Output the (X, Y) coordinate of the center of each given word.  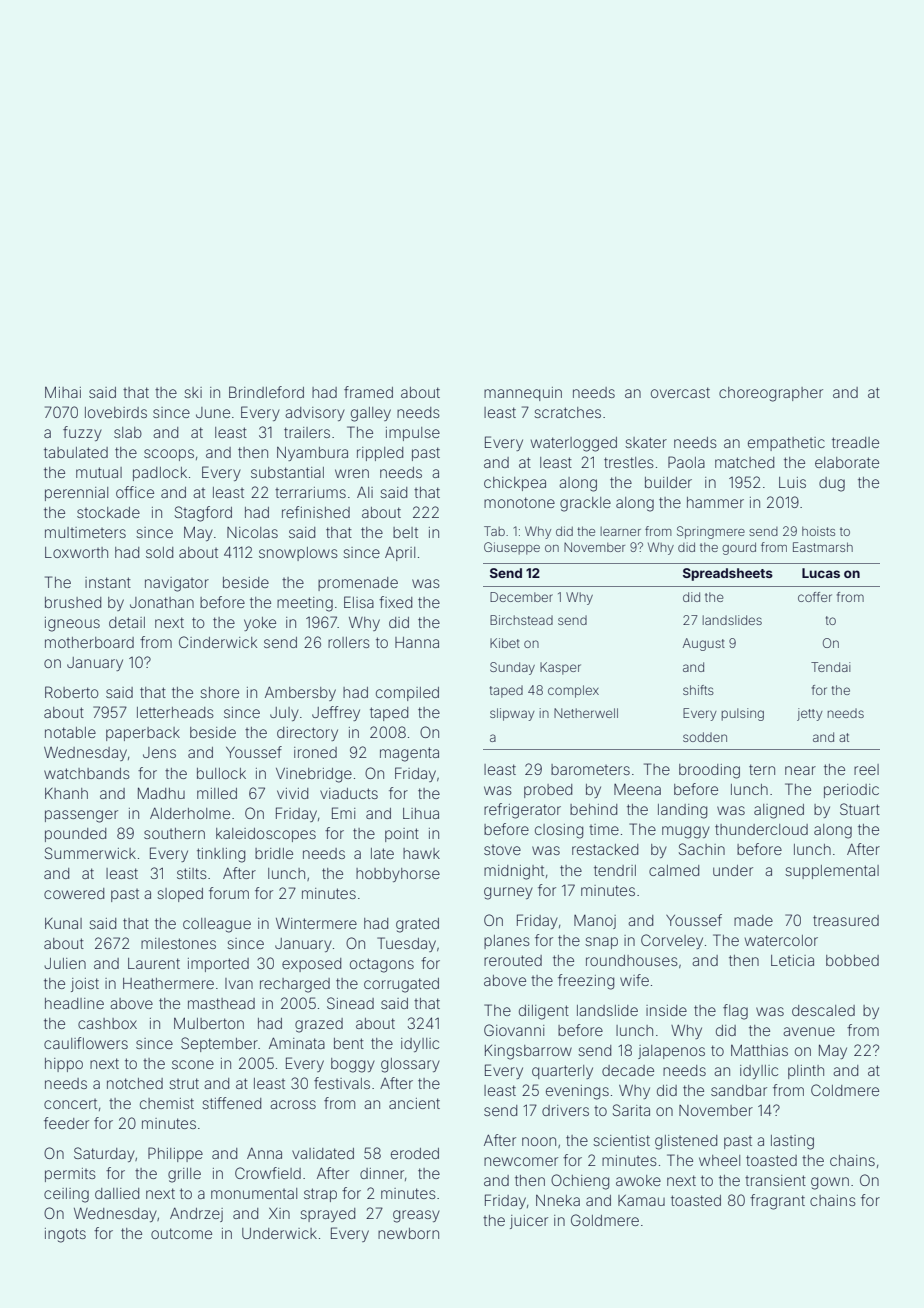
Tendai (830, 667)
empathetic (786, 444)
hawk (421, 853)
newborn (408, 1233)
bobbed (852, 960)
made (753, 920)
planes (507, 942)
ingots (65, 1235)
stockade (108, 512)
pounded (75, 835)
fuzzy (82, 433)
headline (74, 1003)
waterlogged (574, 444)
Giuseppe (512, 548)
